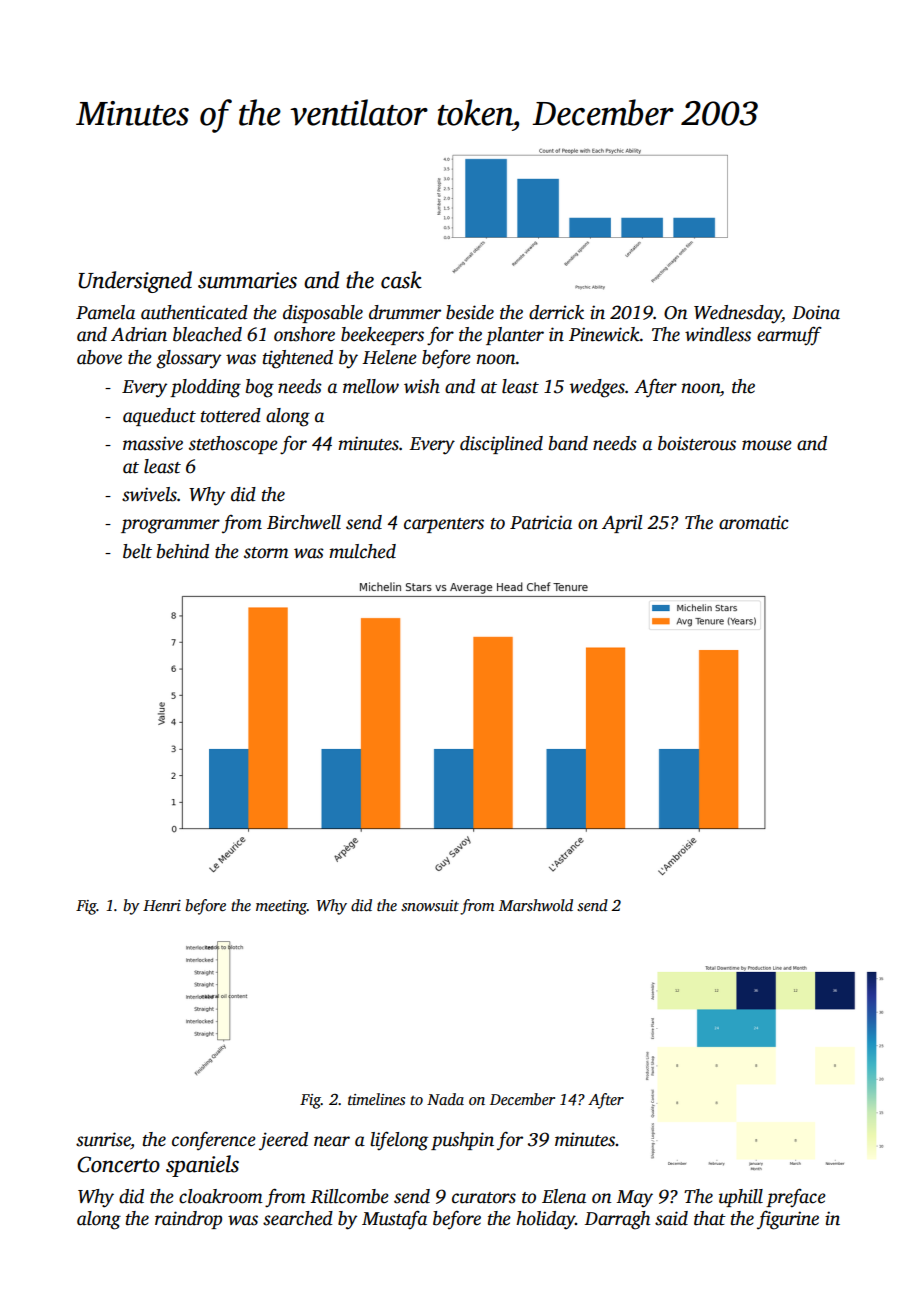 This screenshot has height=1308, width=924. I want to click on snowsuit, so click(430, 905).
